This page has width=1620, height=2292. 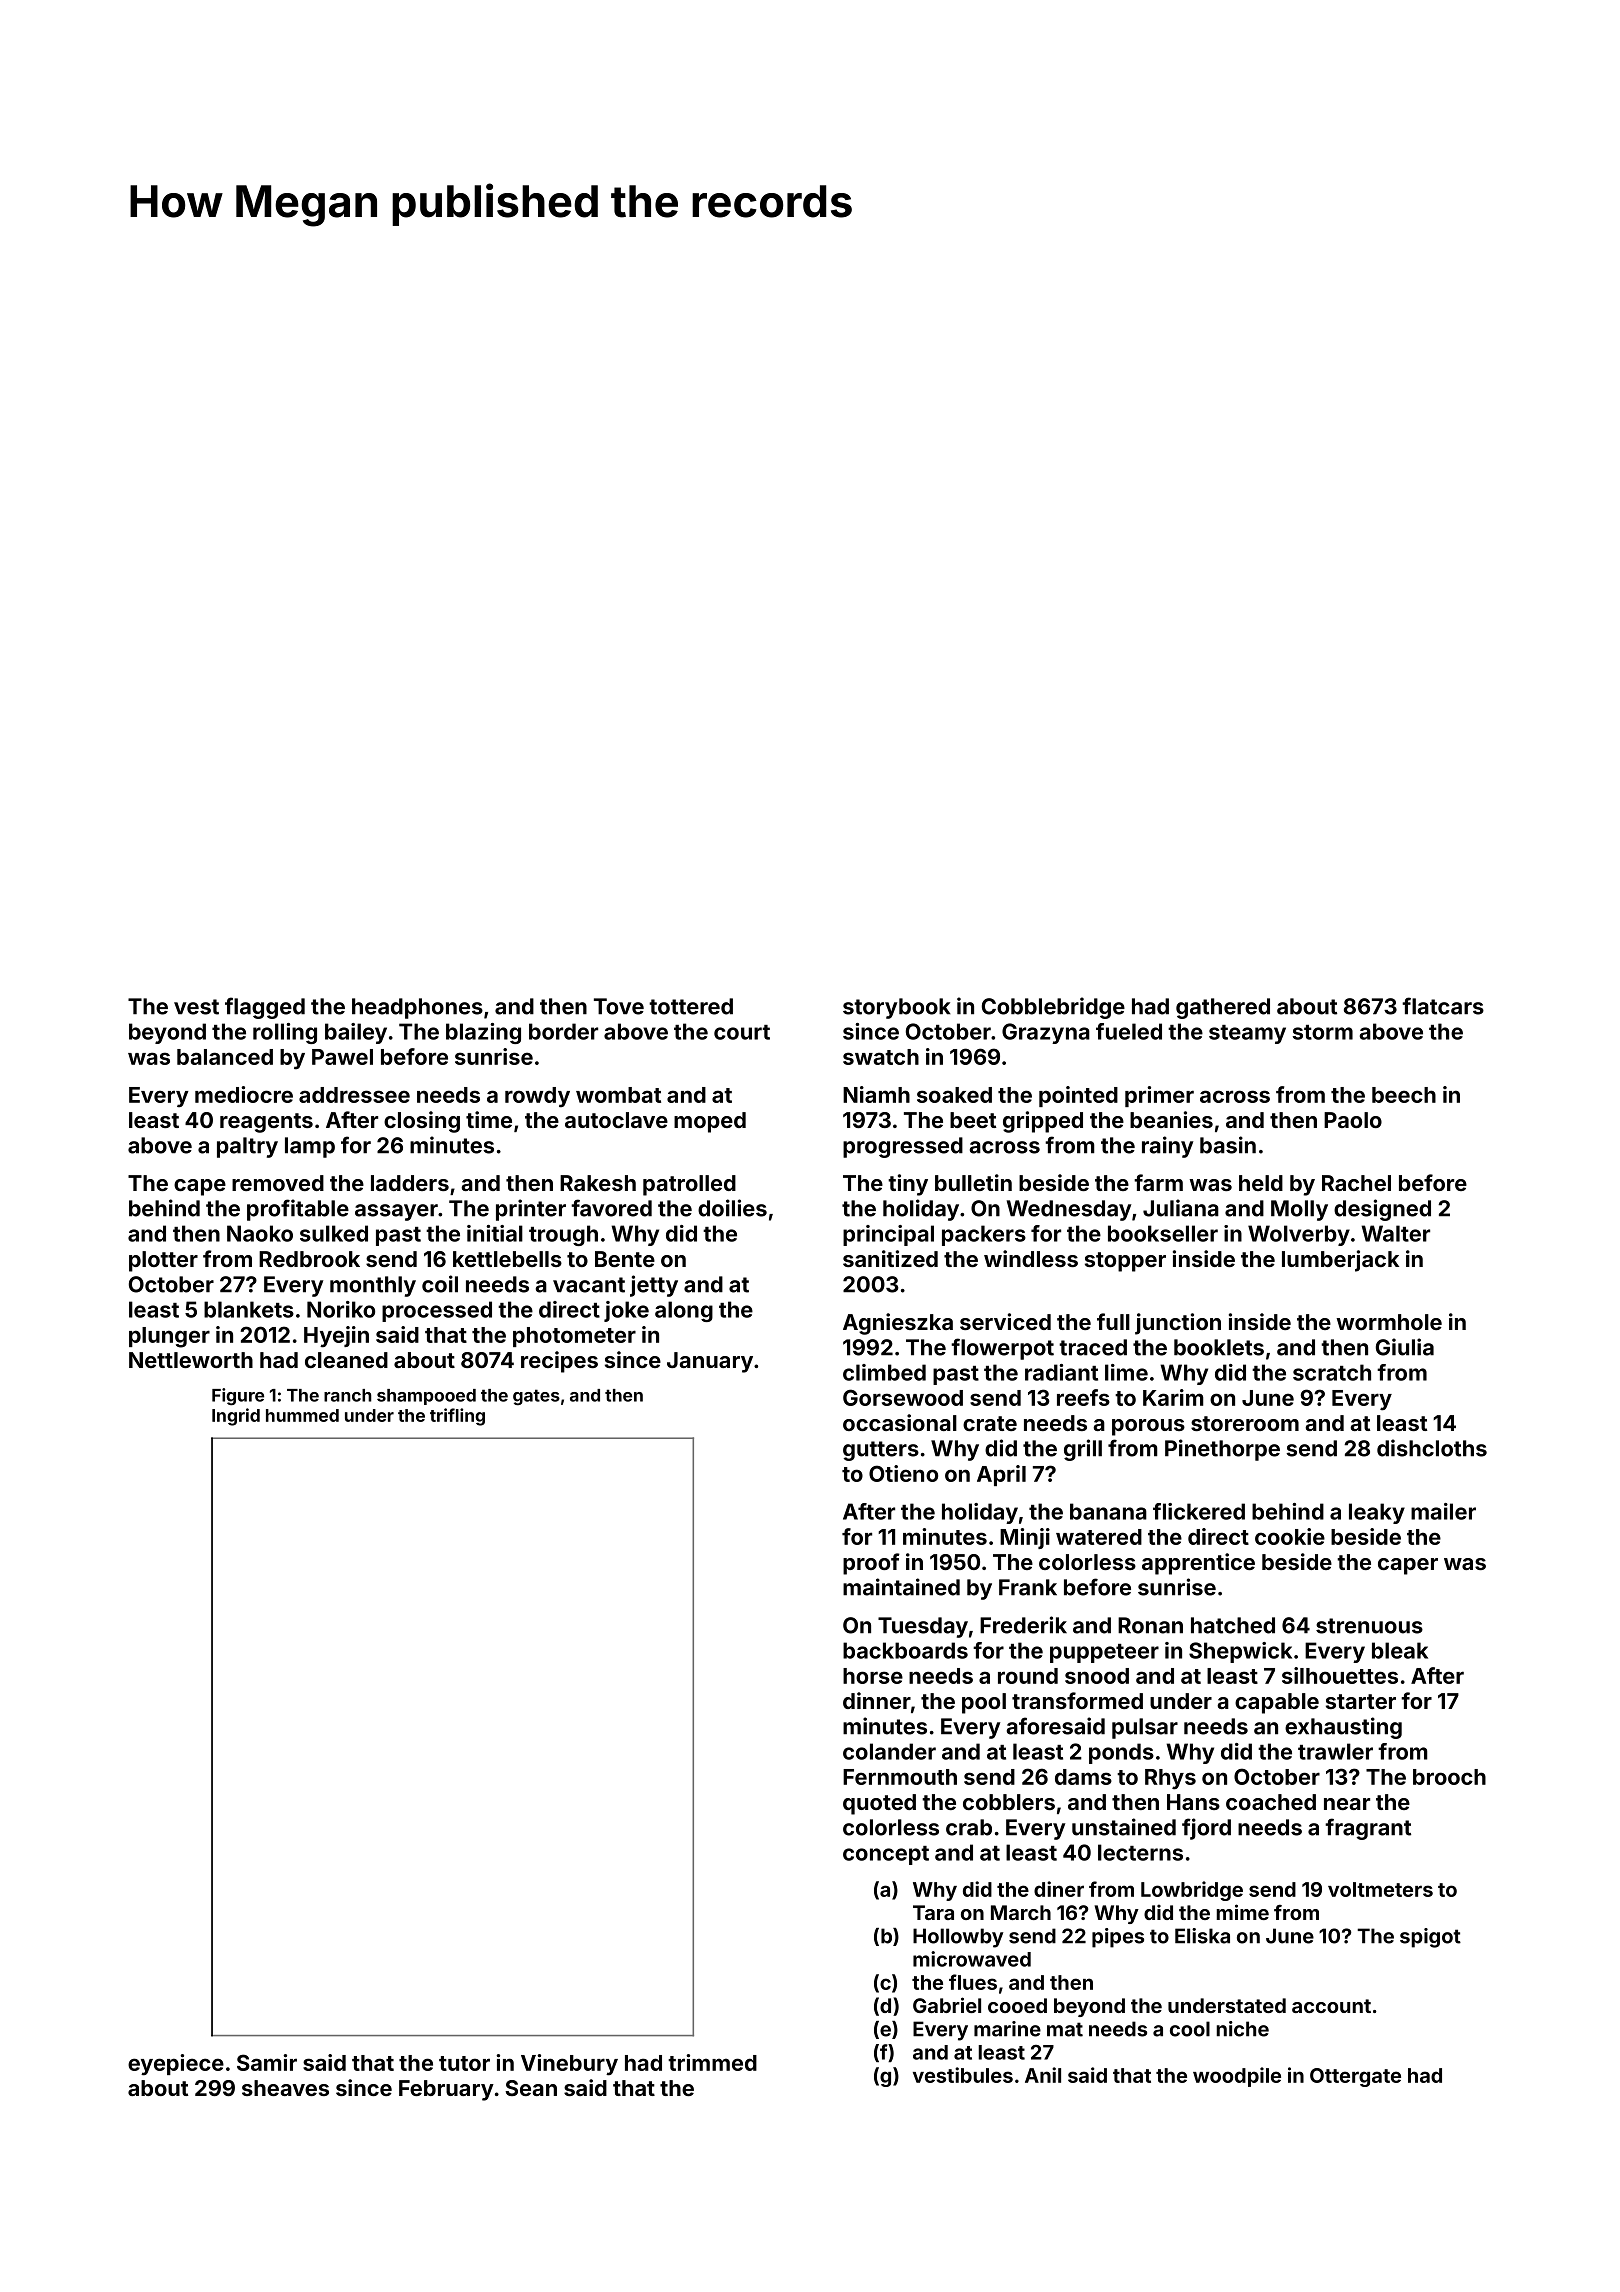 What do you see at coordinates (619, 1006) in the page?
I see `Tove` at bounding box center [619, 1006].
